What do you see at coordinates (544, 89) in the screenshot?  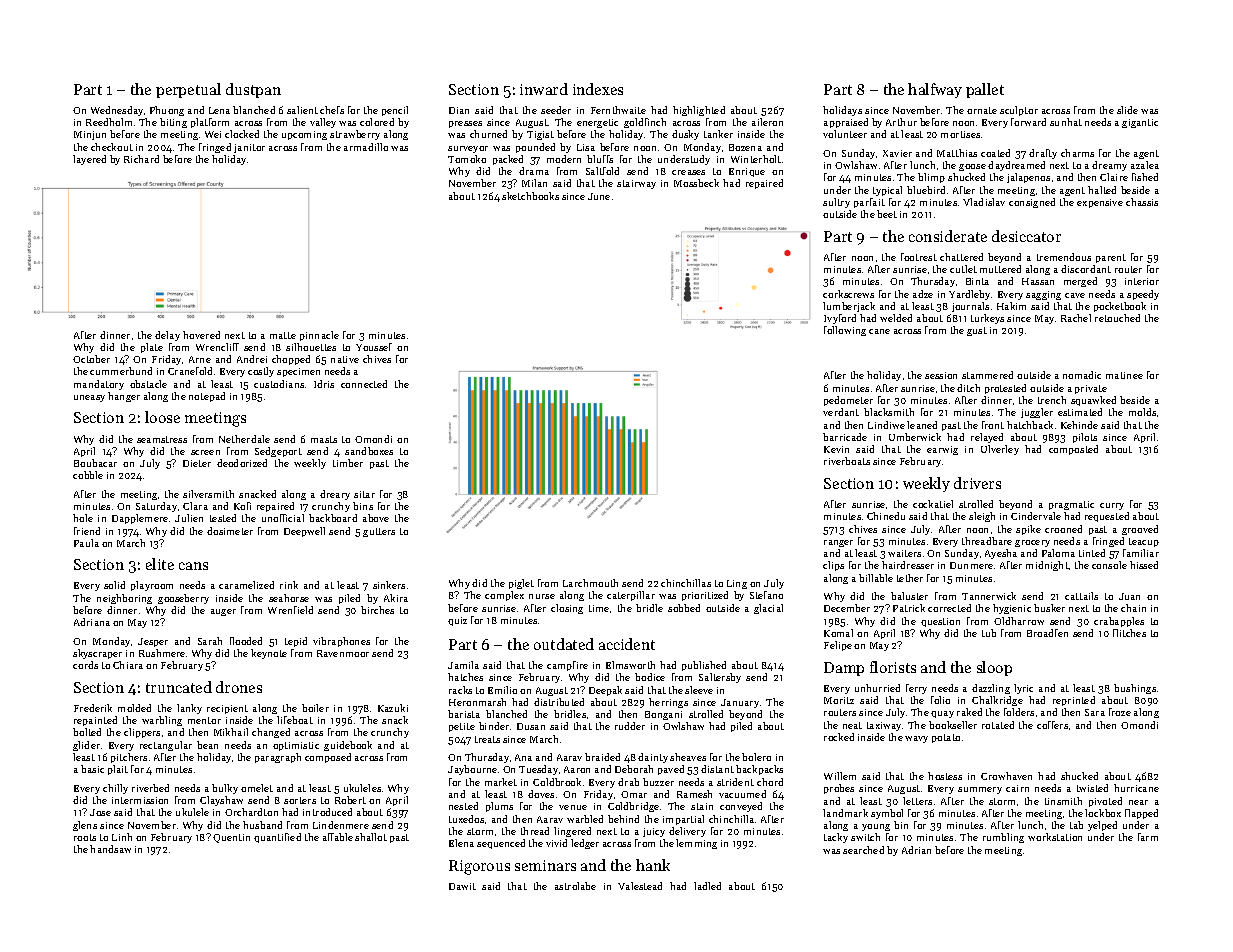 I see `inward` at bounding box center [544, 89].
